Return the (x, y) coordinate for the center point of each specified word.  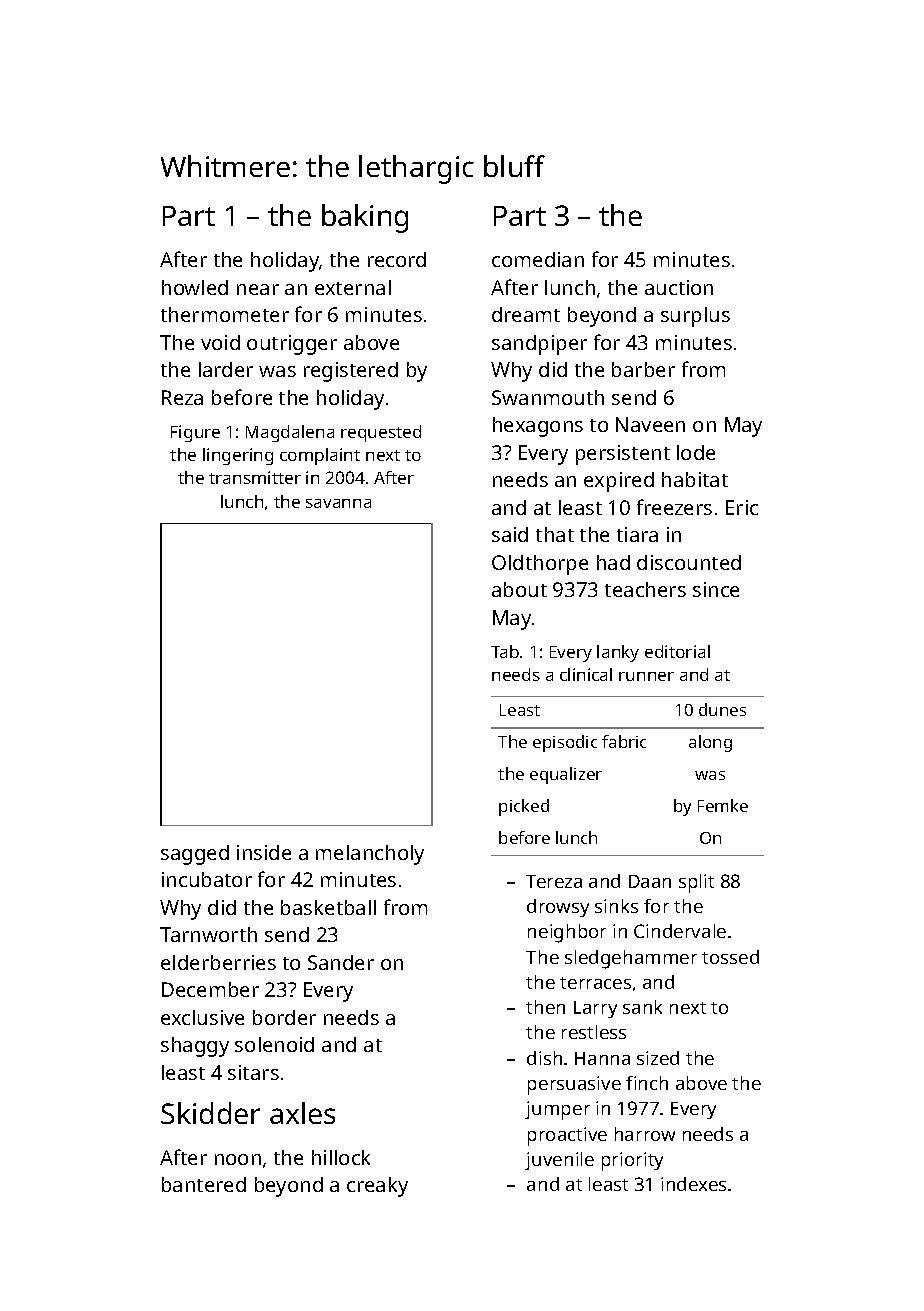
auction (679, 287)
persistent (623, 455)
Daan (650, 881)
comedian (538, 259)
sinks (616, 906)
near (258, 289)
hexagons (538, 427)
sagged (195, 855)
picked (524, 807)
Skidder (210, 1113)
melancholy (370, 855)
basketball (328, 907)
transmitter (255, 477)
